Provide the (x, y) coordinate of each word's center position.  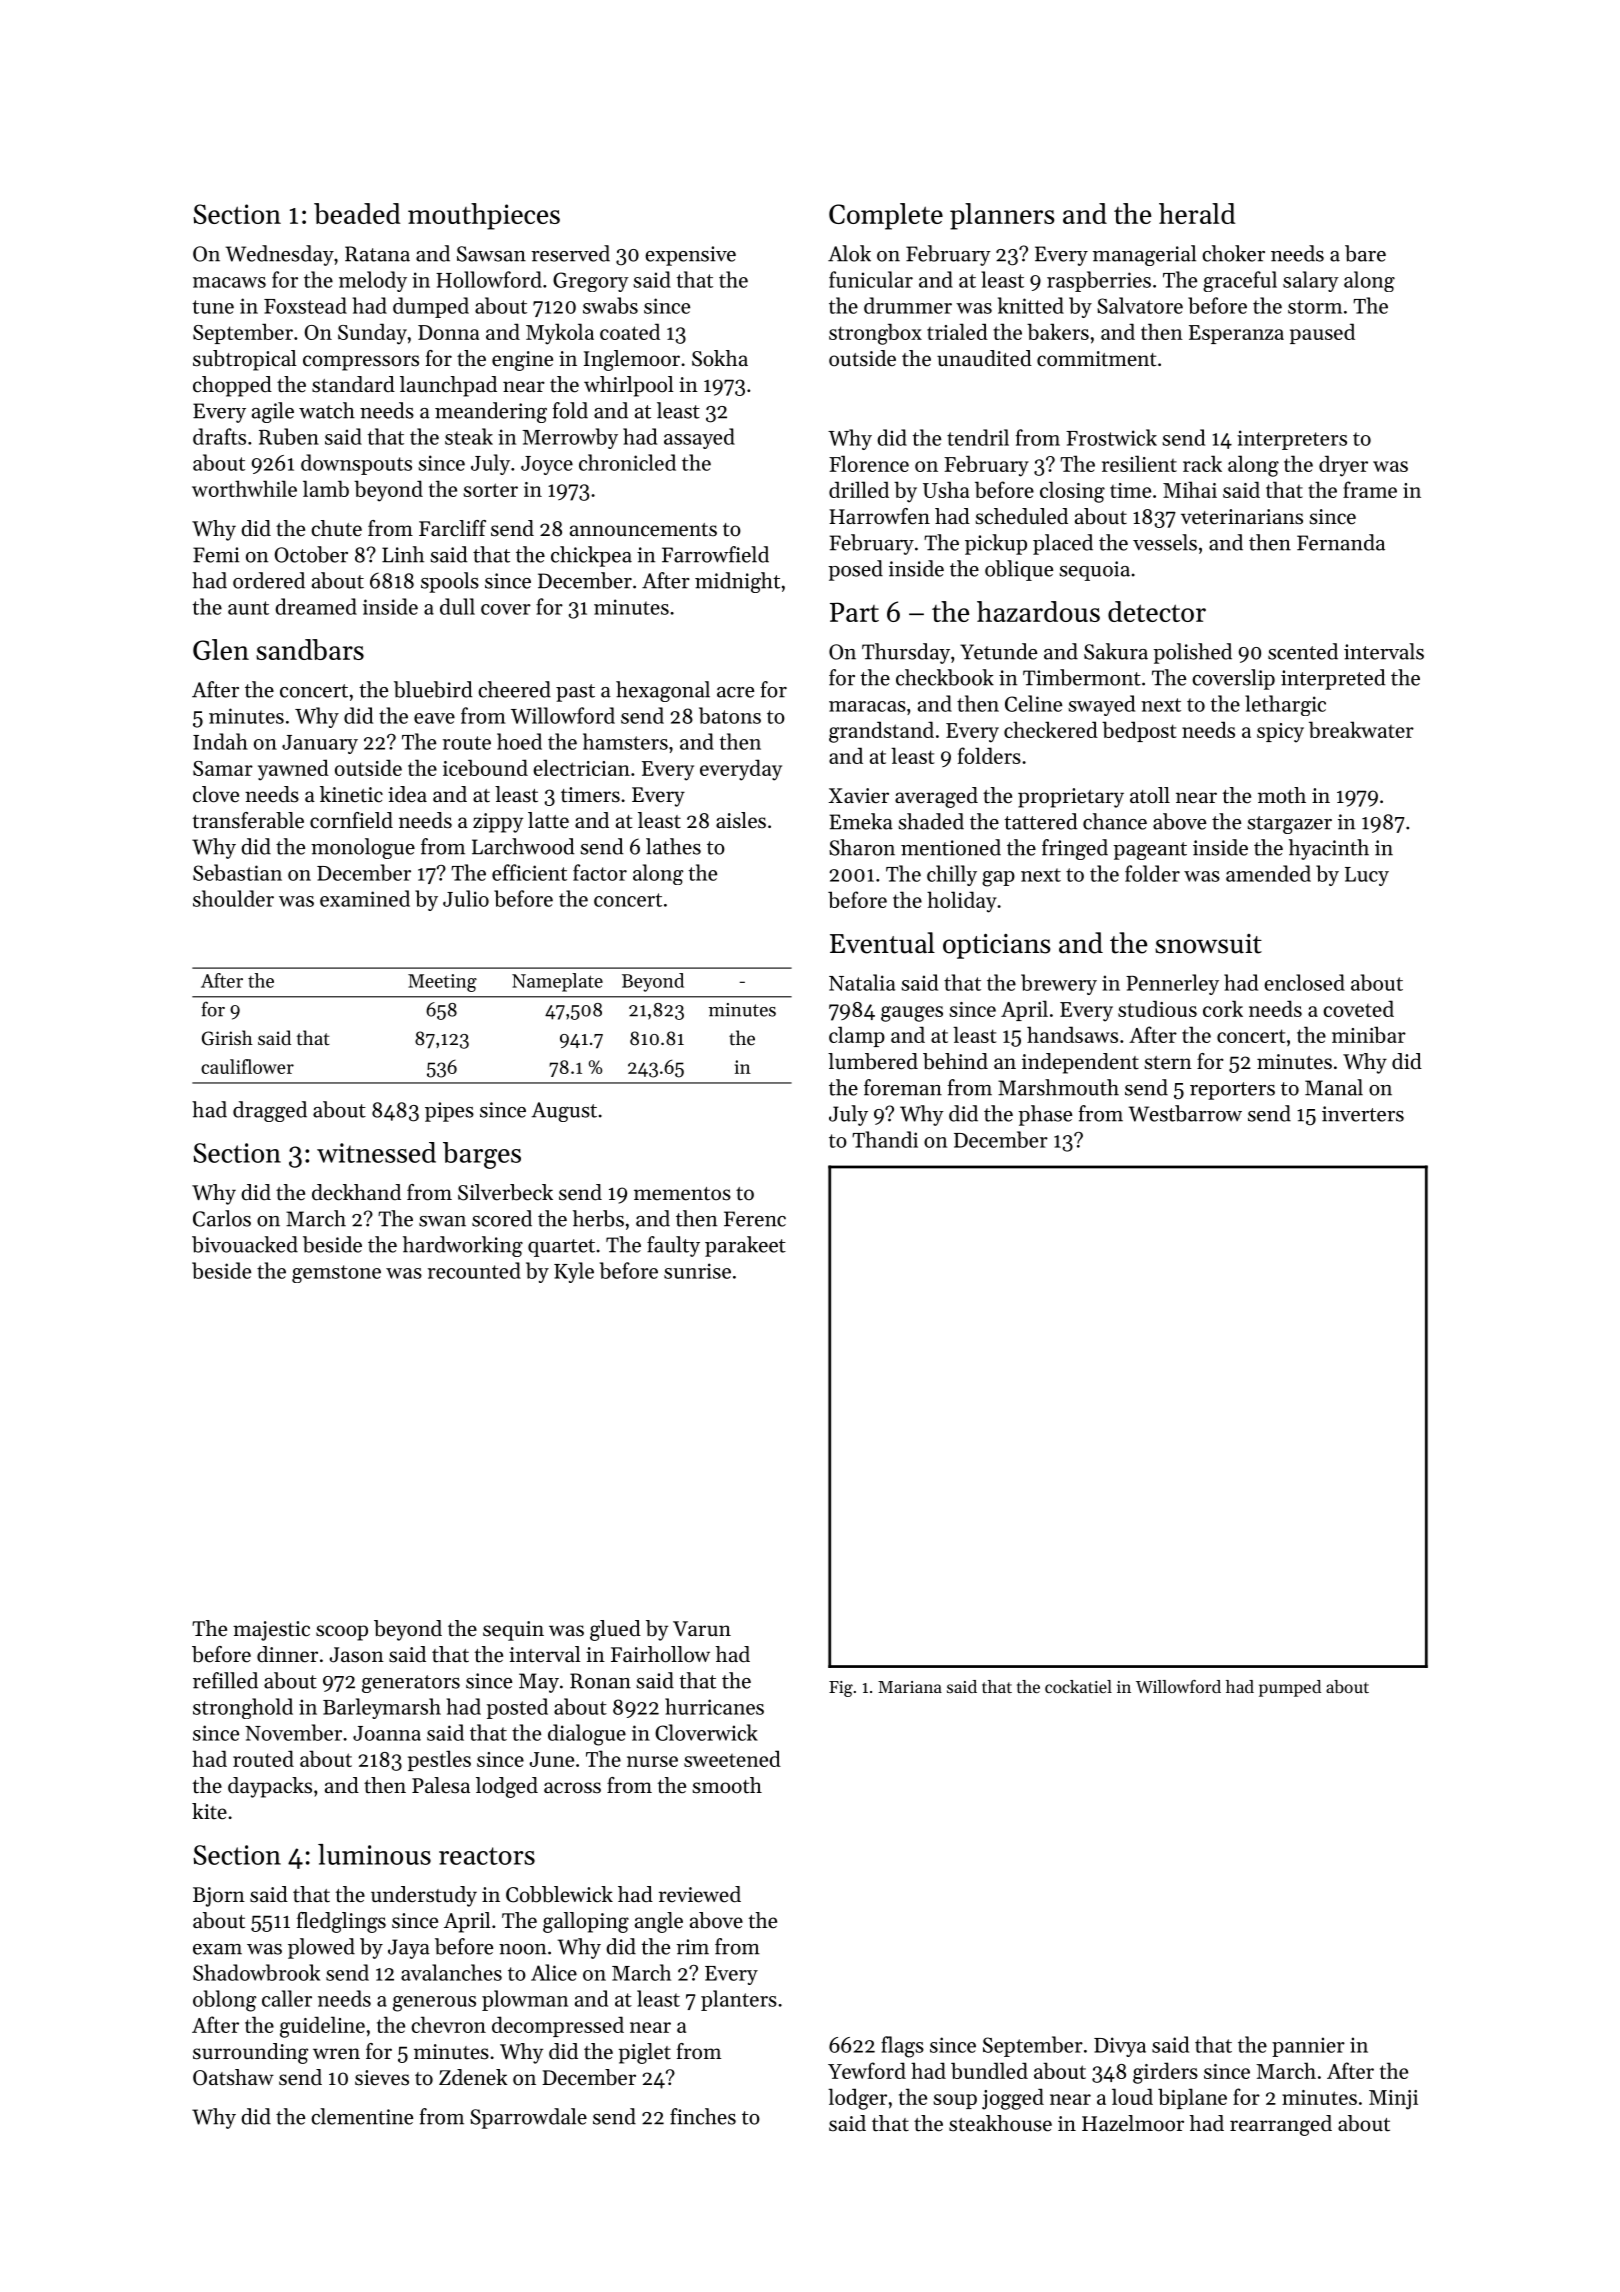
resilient (1139, 463)
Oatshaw (233, 2077)
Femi (216, 555)
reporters (1232, 1091)
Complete (886, 216)
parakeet (745, 1246)
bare (1365, 253)
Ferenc (755, 1219)
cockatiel (1078, 1686)
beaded (357, 213)
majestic (271, 1631)
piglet (645, 2053)
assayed (699, 438)
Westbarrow (1185, 1113)
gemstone (336, 1274)
